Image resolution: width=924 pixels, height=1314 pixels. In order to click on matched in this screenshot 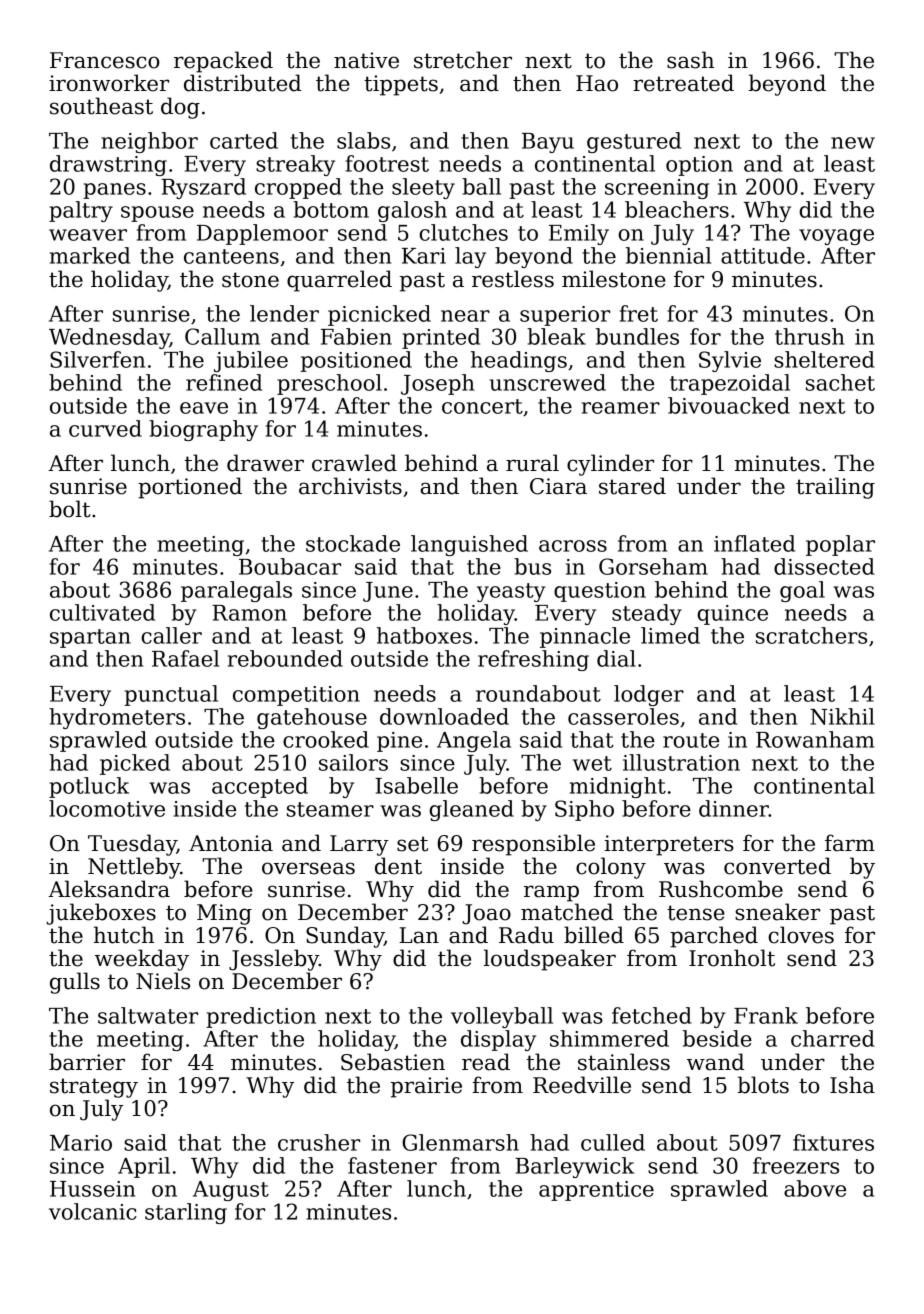, I will do `click(567, 912)`.
